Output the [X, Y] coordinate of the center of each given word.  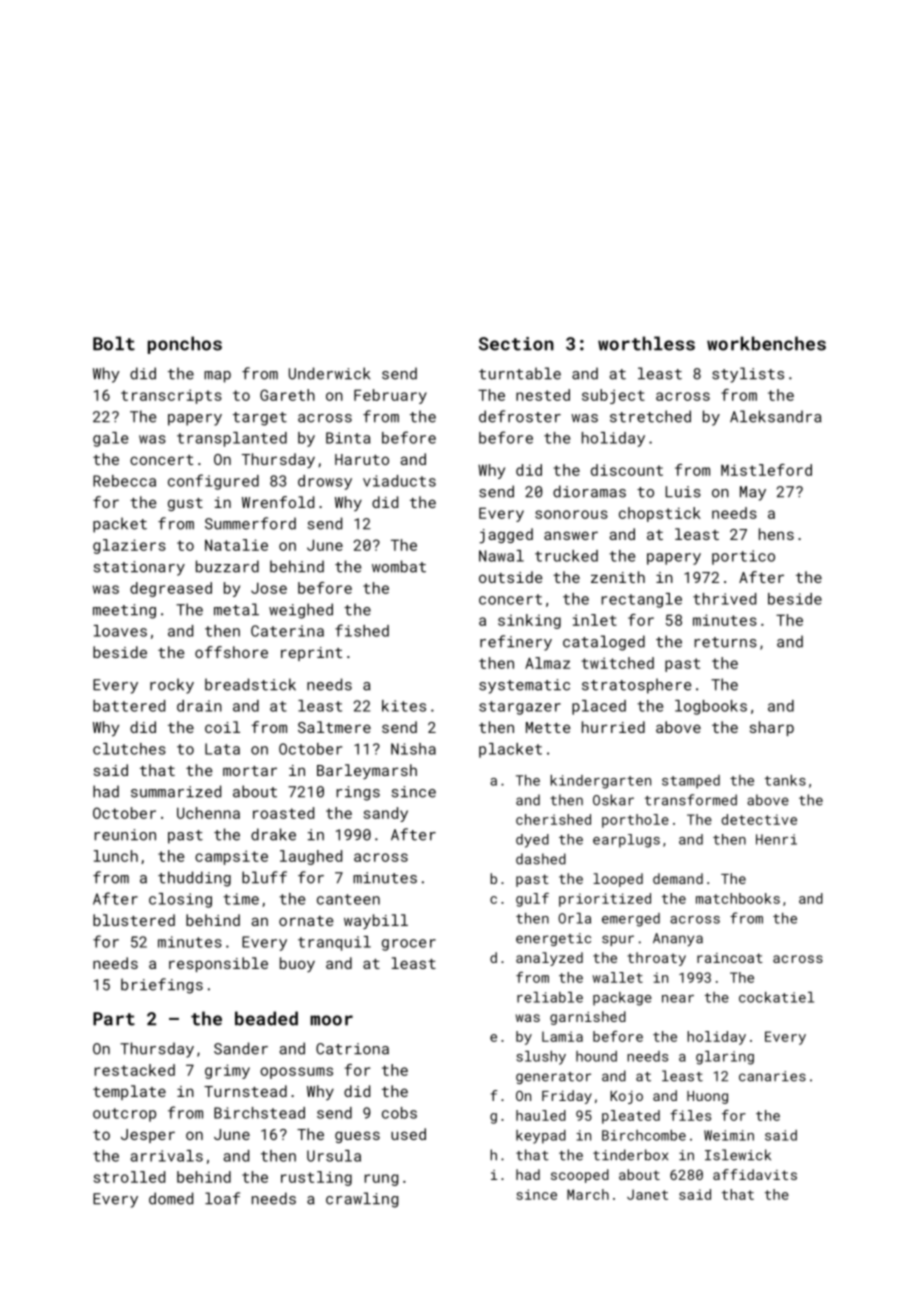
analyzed [549, 959]
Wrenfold [278, 502]
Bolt [114, 343]
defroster [520, 416]
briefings [162, 986]
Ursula [334, 1156]
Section [516, 344]
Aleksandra [776, 416]
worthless [646, 343]
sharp [772, 728]
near [678, 999]
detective [759, 819]
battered [129, 706]
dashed [541, 859]
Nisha [413, 749]
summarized [176, 791]
